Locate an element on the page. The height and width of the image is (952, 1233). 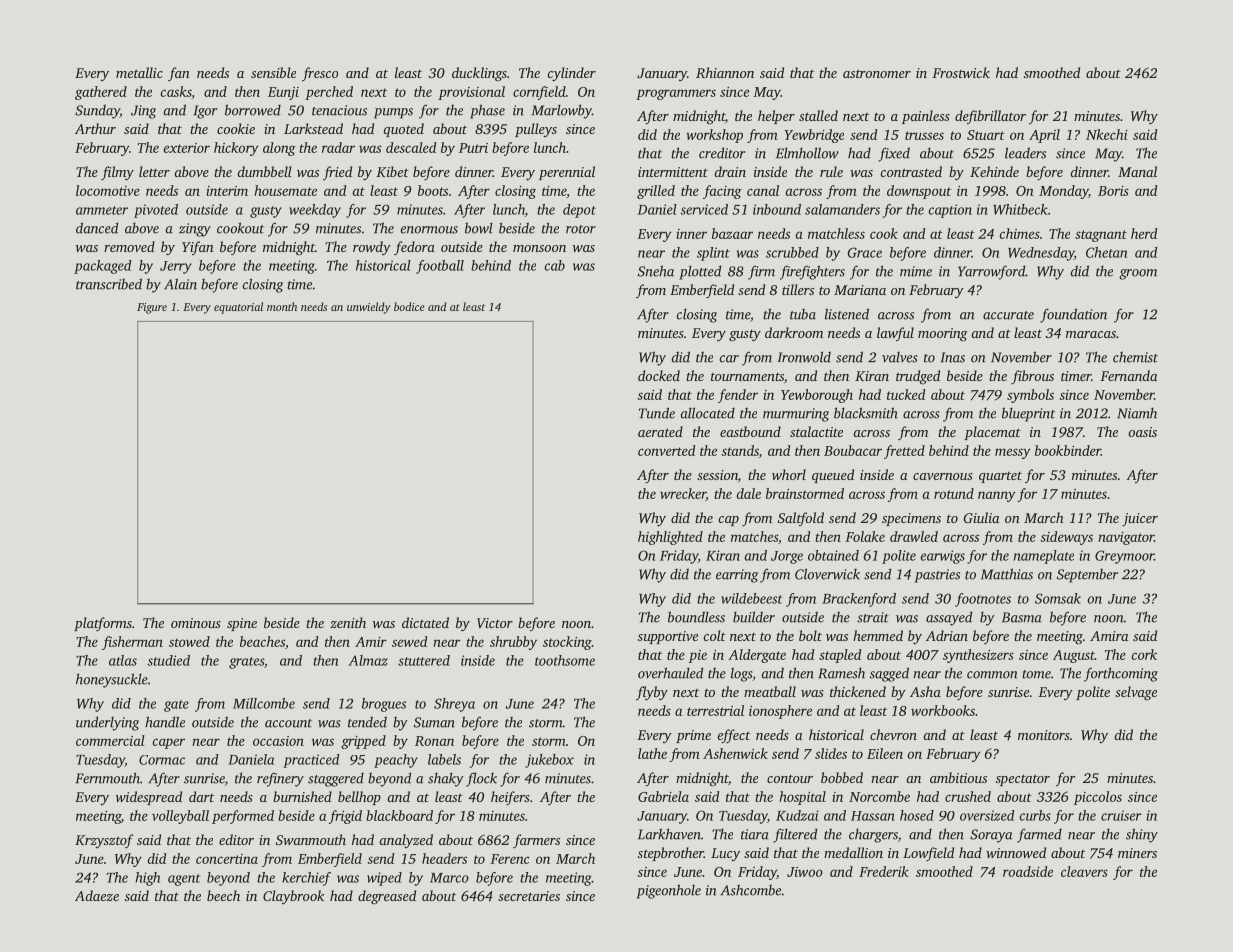
Greymoor is located at coordinates (1124, 557).
